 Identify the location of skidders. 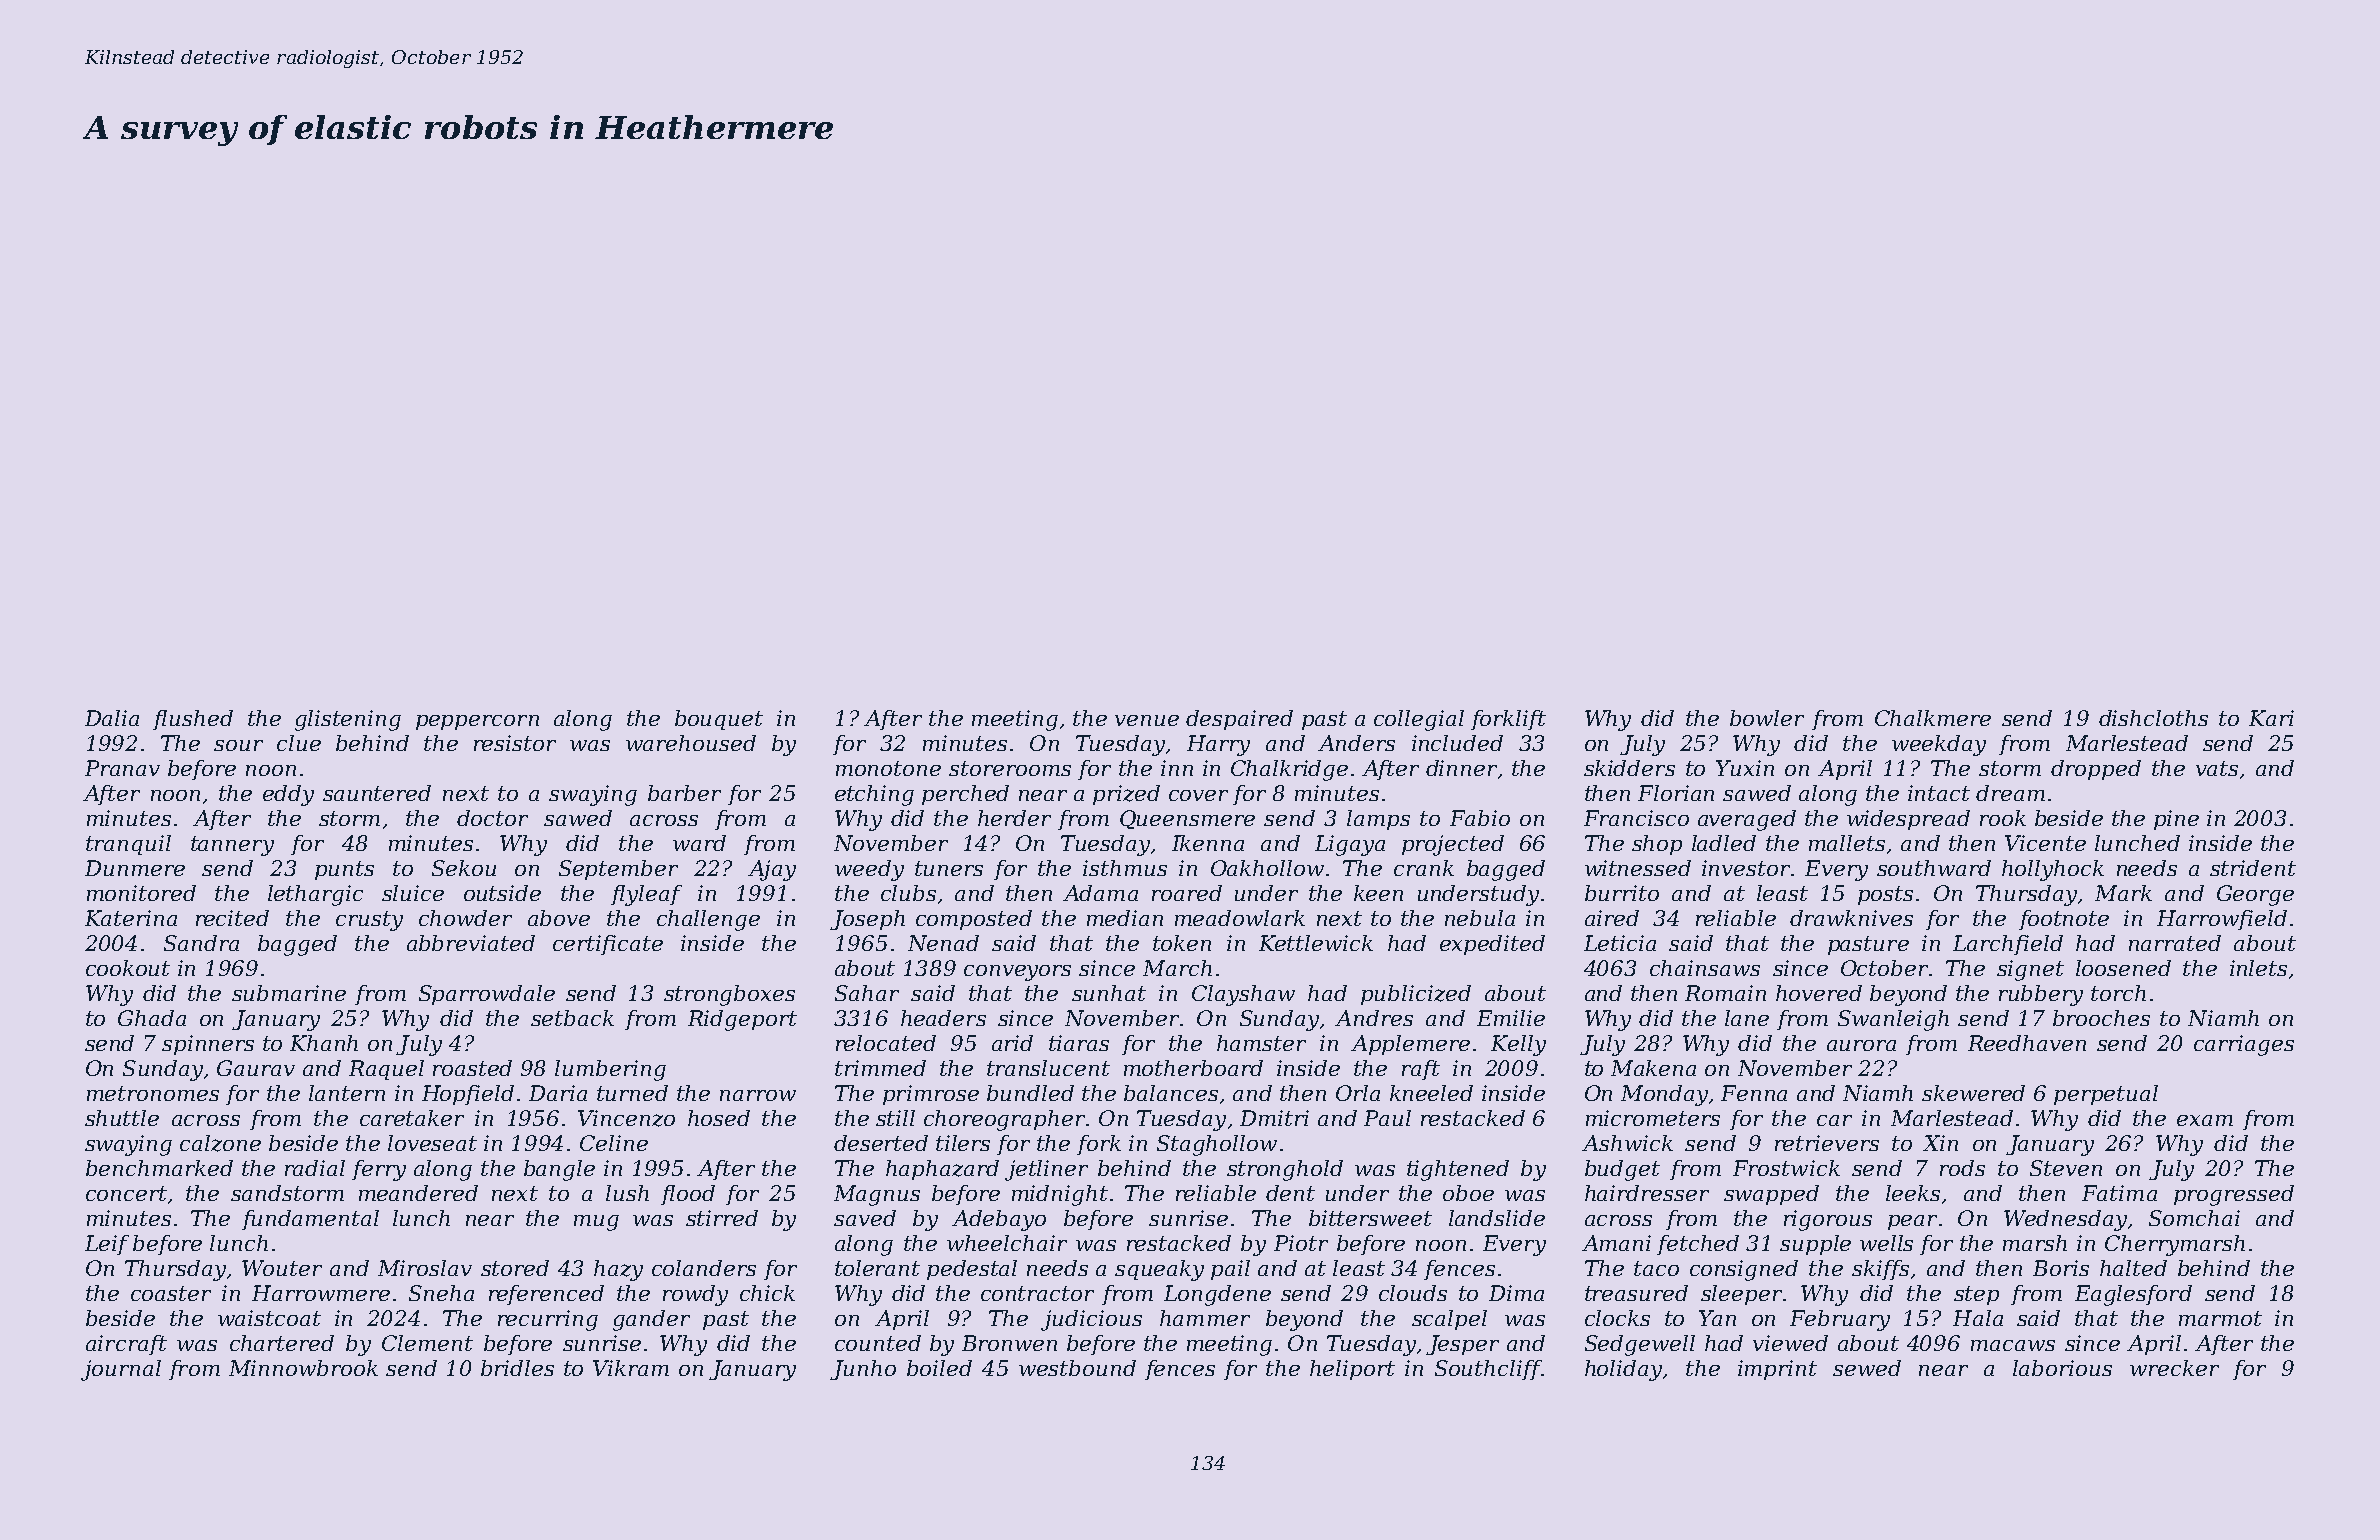
(1629, 768).
